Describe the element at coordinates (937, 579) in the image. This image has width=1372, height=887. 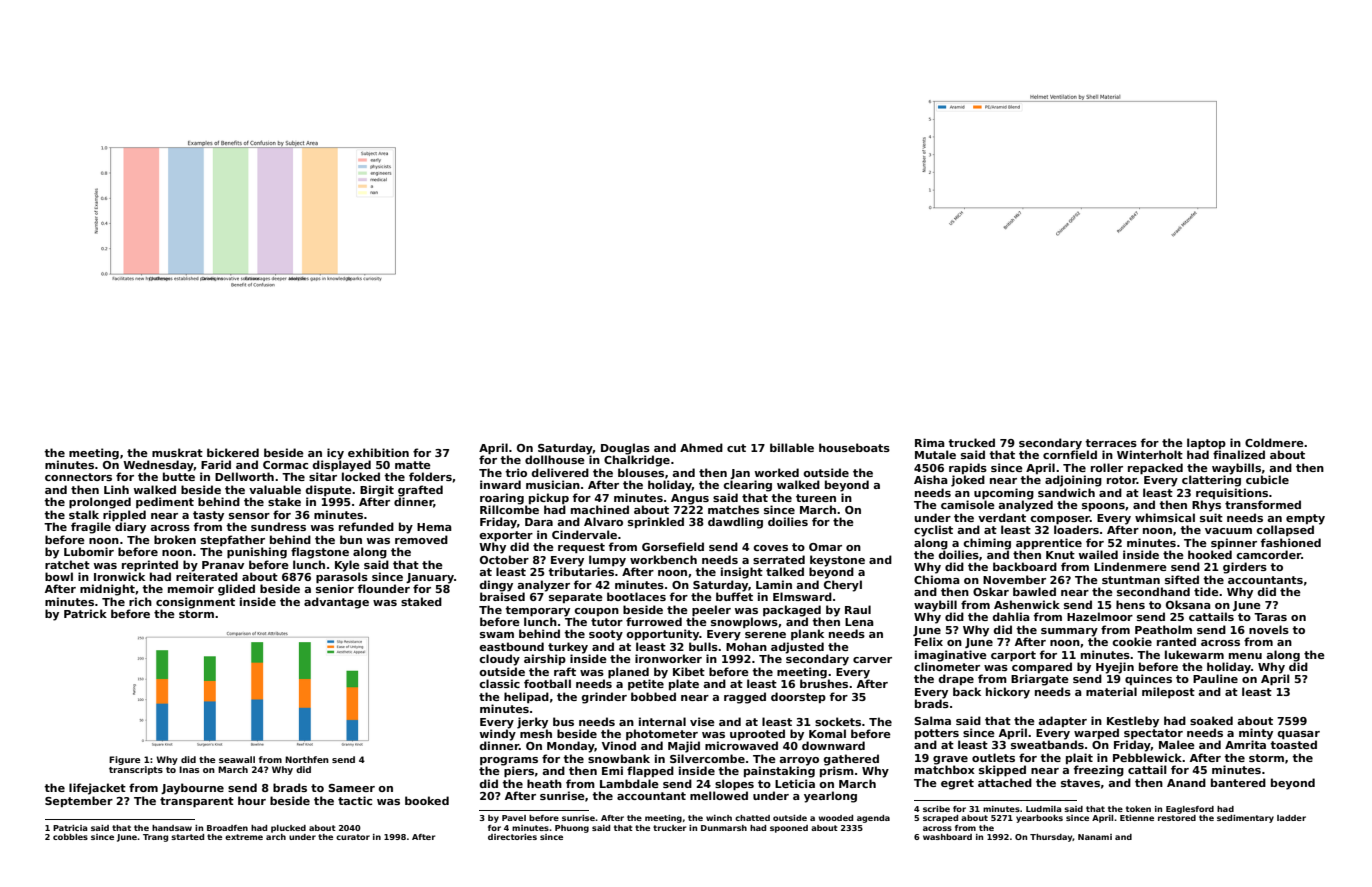
I see `Chioma` at that location.
